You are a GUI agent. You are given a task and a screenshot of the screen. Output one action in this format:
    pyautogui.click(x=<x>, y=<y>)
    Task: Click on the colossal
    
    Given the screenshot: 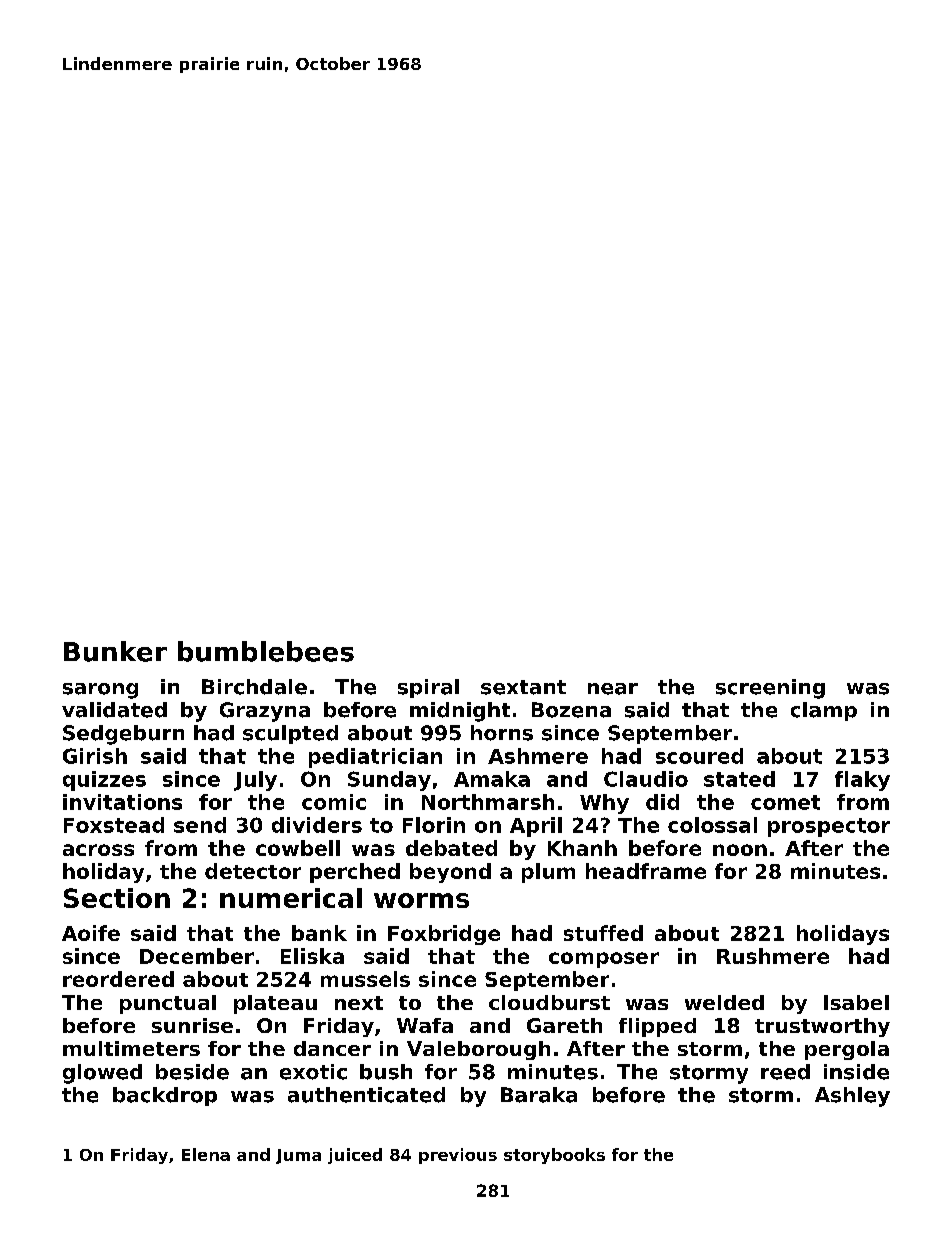 What is the action you would take?
    pyautogui.click(x=712, y=825)
